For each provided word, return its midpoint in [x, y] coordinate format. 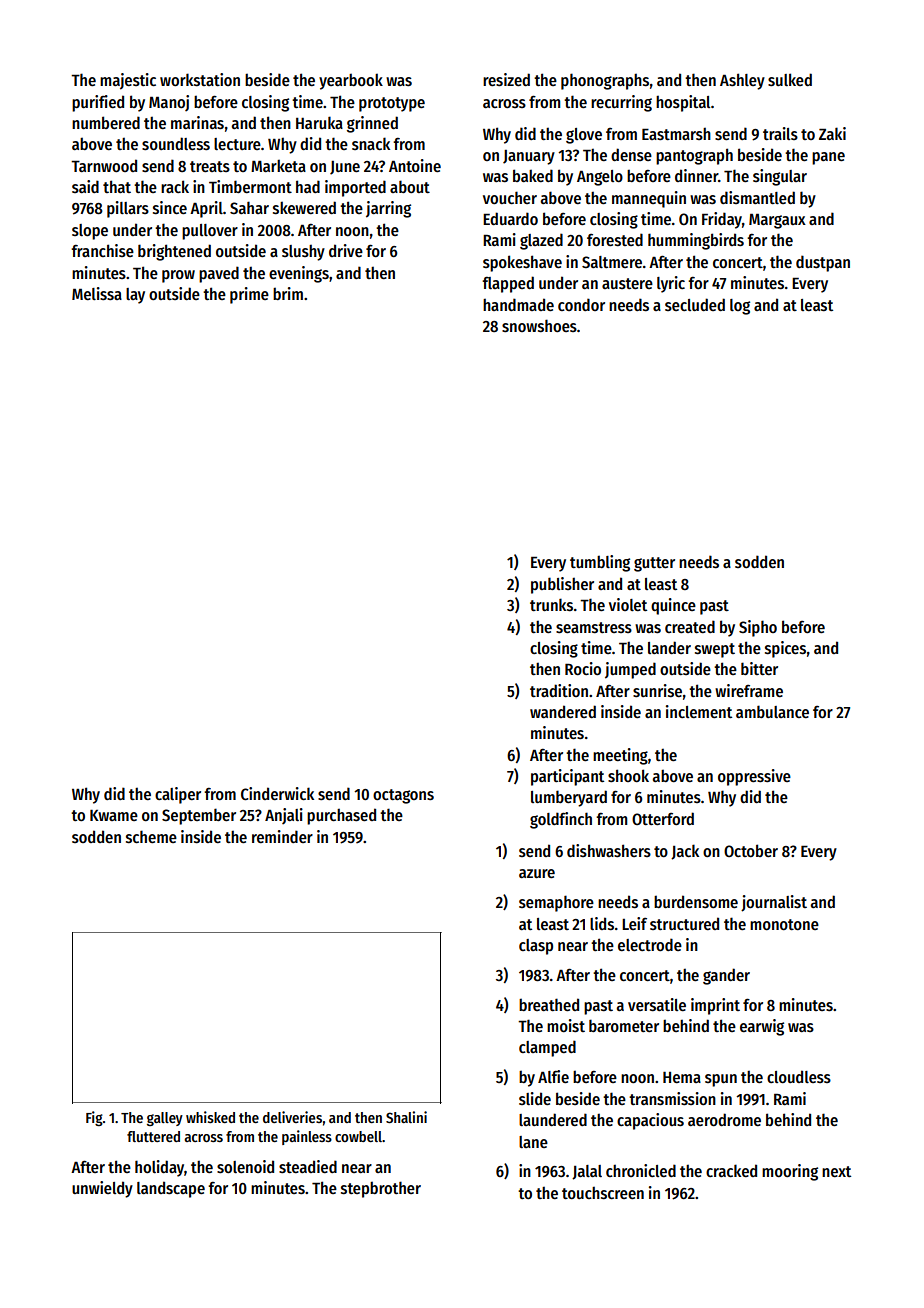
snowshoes [539, 326]
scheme [151, 837]
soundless [176, 144]
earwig [762, 1027]
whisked [210, 1117]
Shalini [406, 1117]
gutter [654, 564]
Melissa [97, 294]
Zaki [832, 133]
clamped [547, 1048]
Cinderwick [277, 794]
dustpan [823, 263]
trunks [551, 605]
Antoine [415, 165]
